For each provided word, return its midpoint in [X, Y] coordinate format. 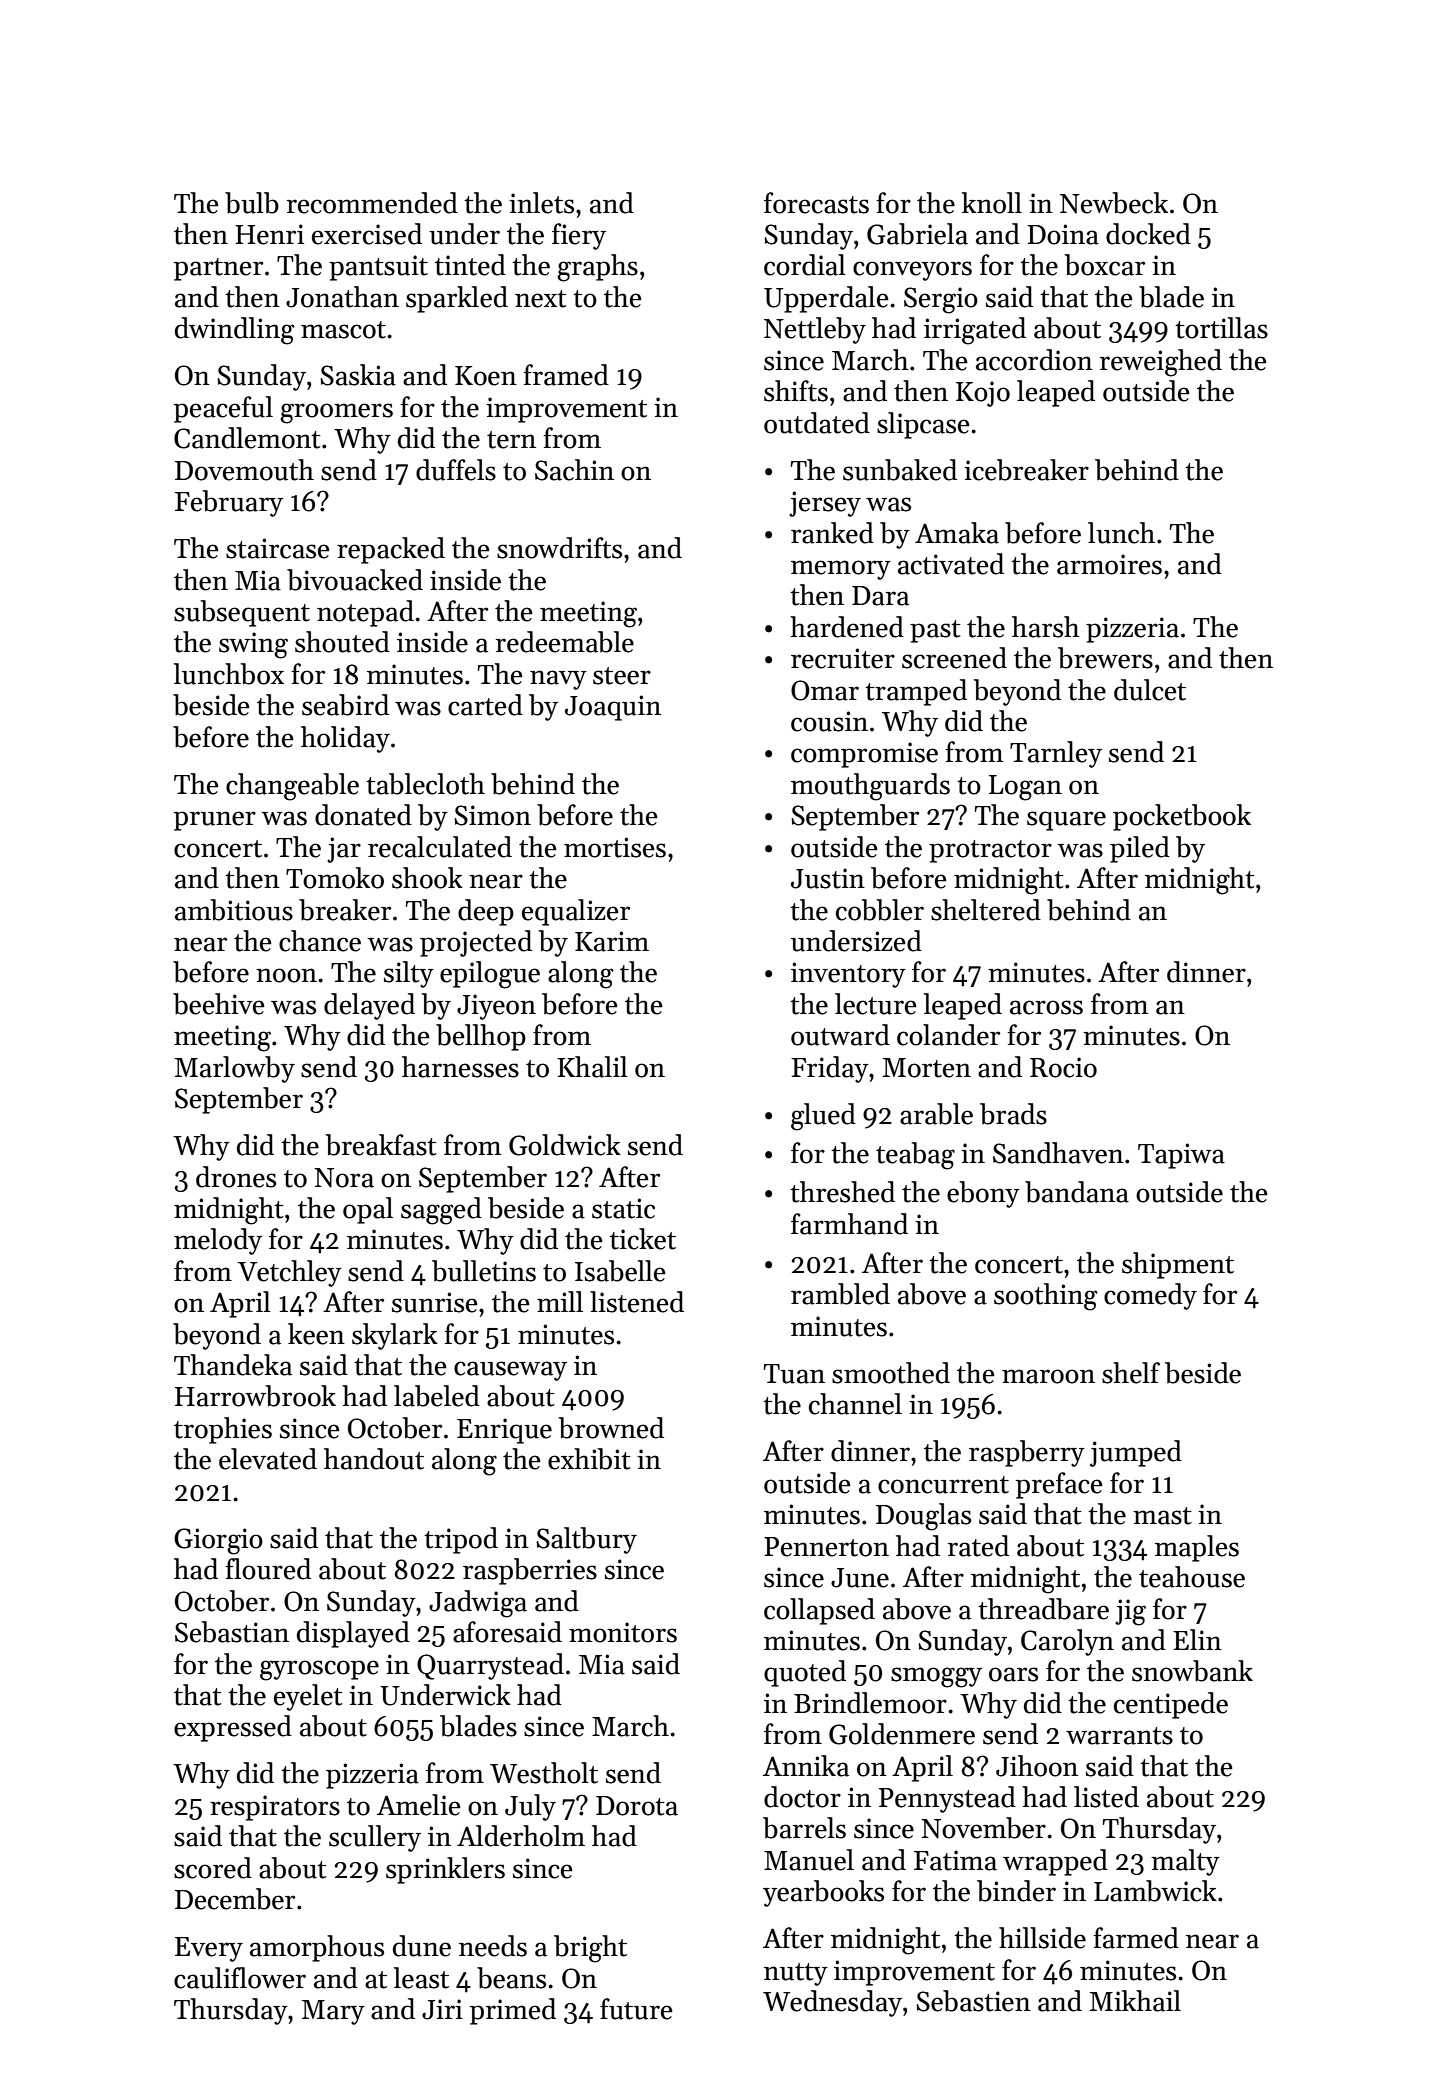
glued [823, 1117]
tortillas [1221, 328]
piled [1140, 849]
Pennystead [947, 1799]
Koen [486, 376]
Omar [825, 690]
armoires [1109, 564]
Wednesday [832, 2003]
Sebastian [232, 1632]
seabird [345, 705]
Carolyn [1067, 1642]
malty [1185, 1862]
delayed [369, 1006]
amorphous [317, 1948]
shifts [796, 391]
